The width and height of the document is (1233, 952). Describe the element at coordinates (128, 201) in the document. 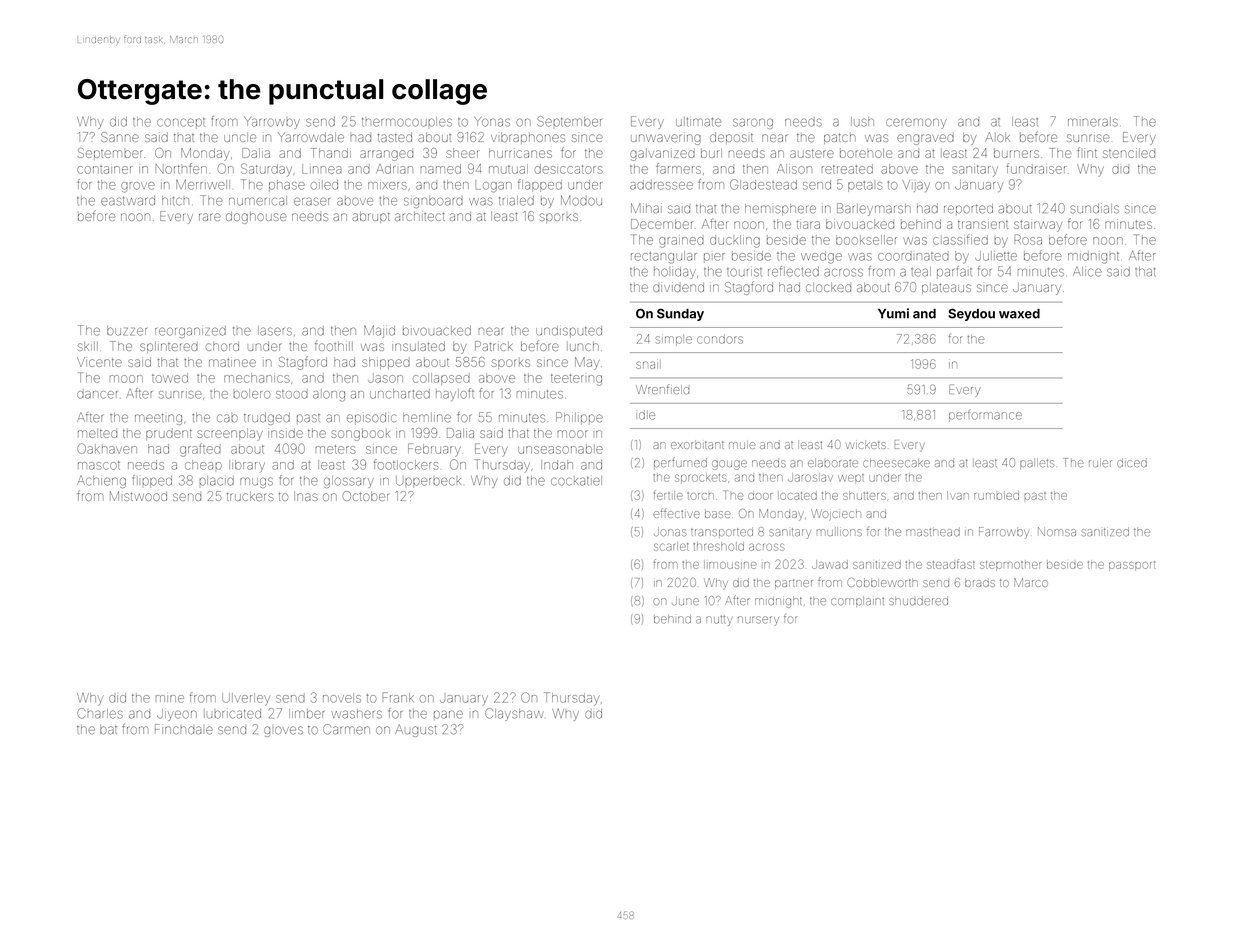

I see `eastward` at that location.
